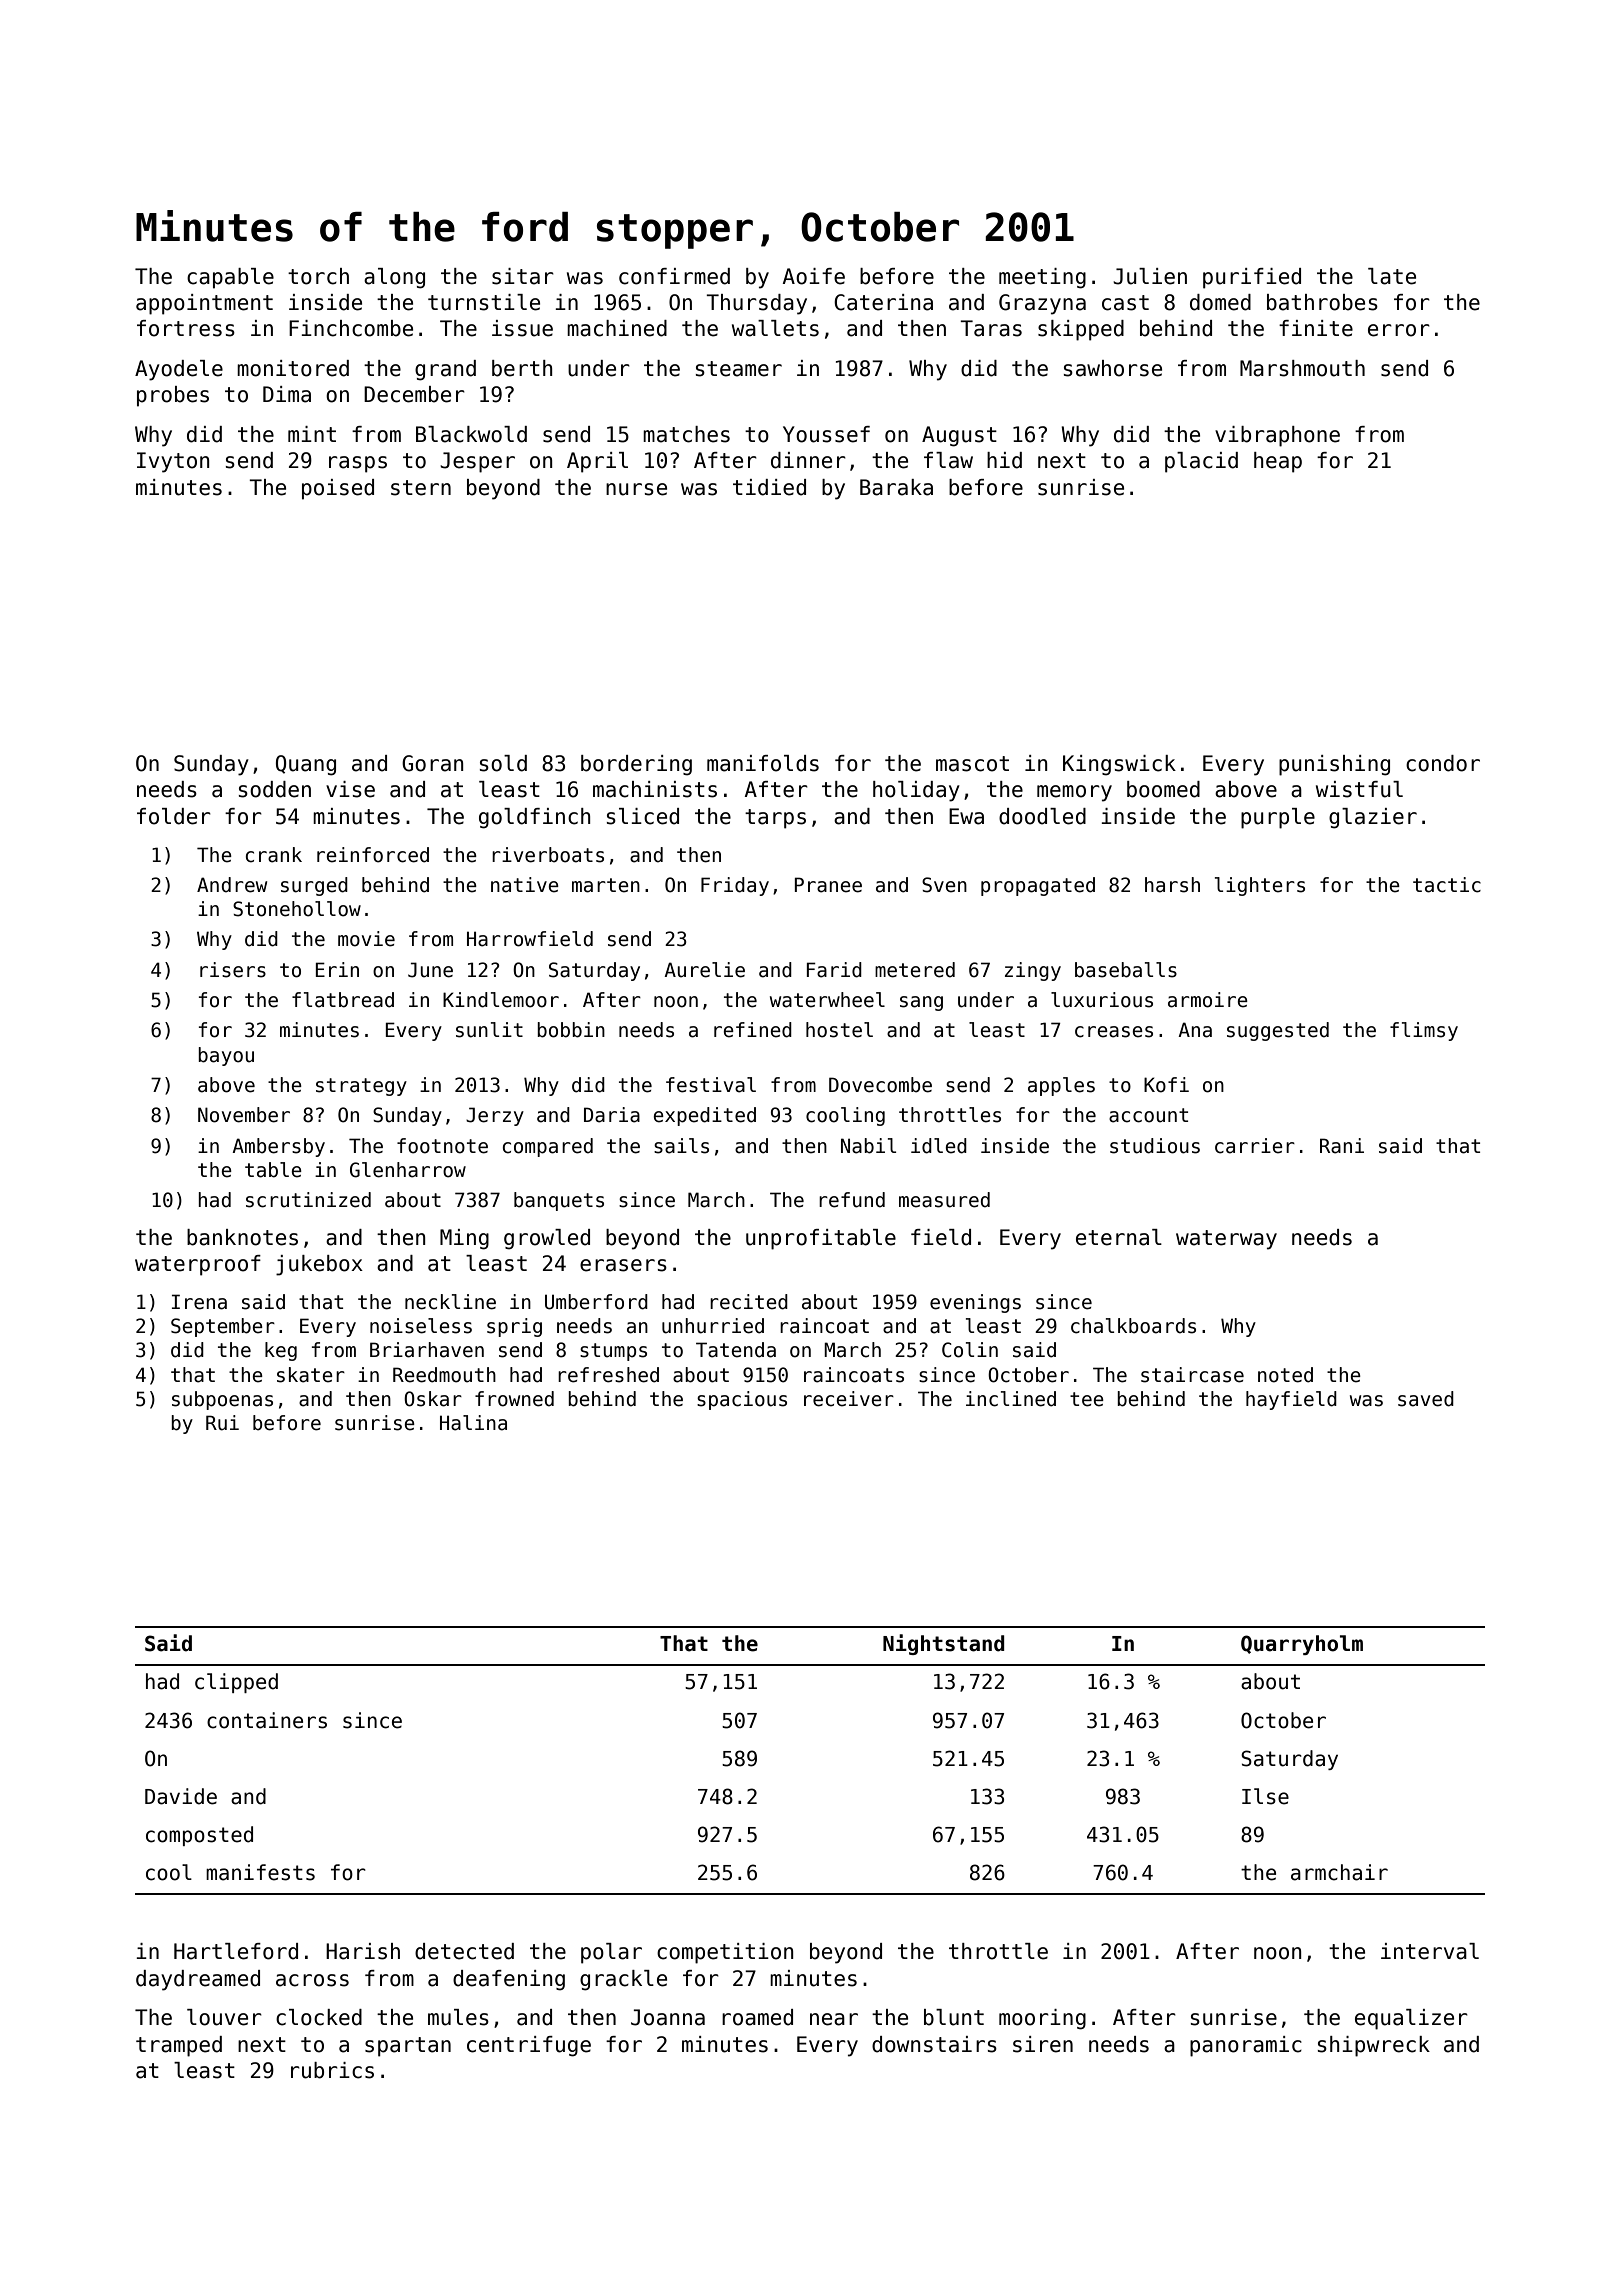 This screenshot has width=1620, height=2292. Describe the element at coordinates (222, 1423) in the screenshot. I see `Rui` at that location.
